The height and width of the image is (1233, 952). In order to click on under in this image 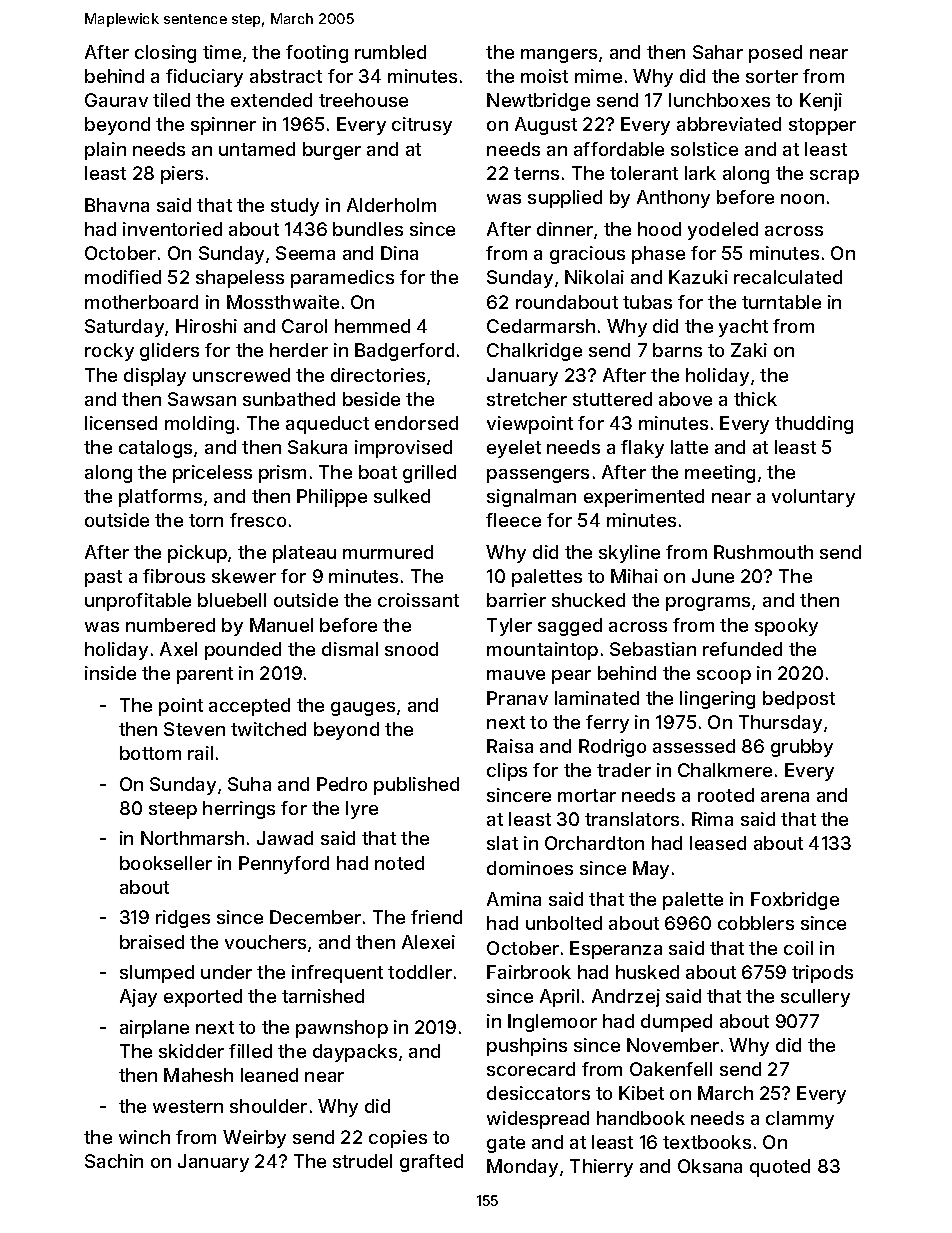, I will do `click(226, 972)`.
